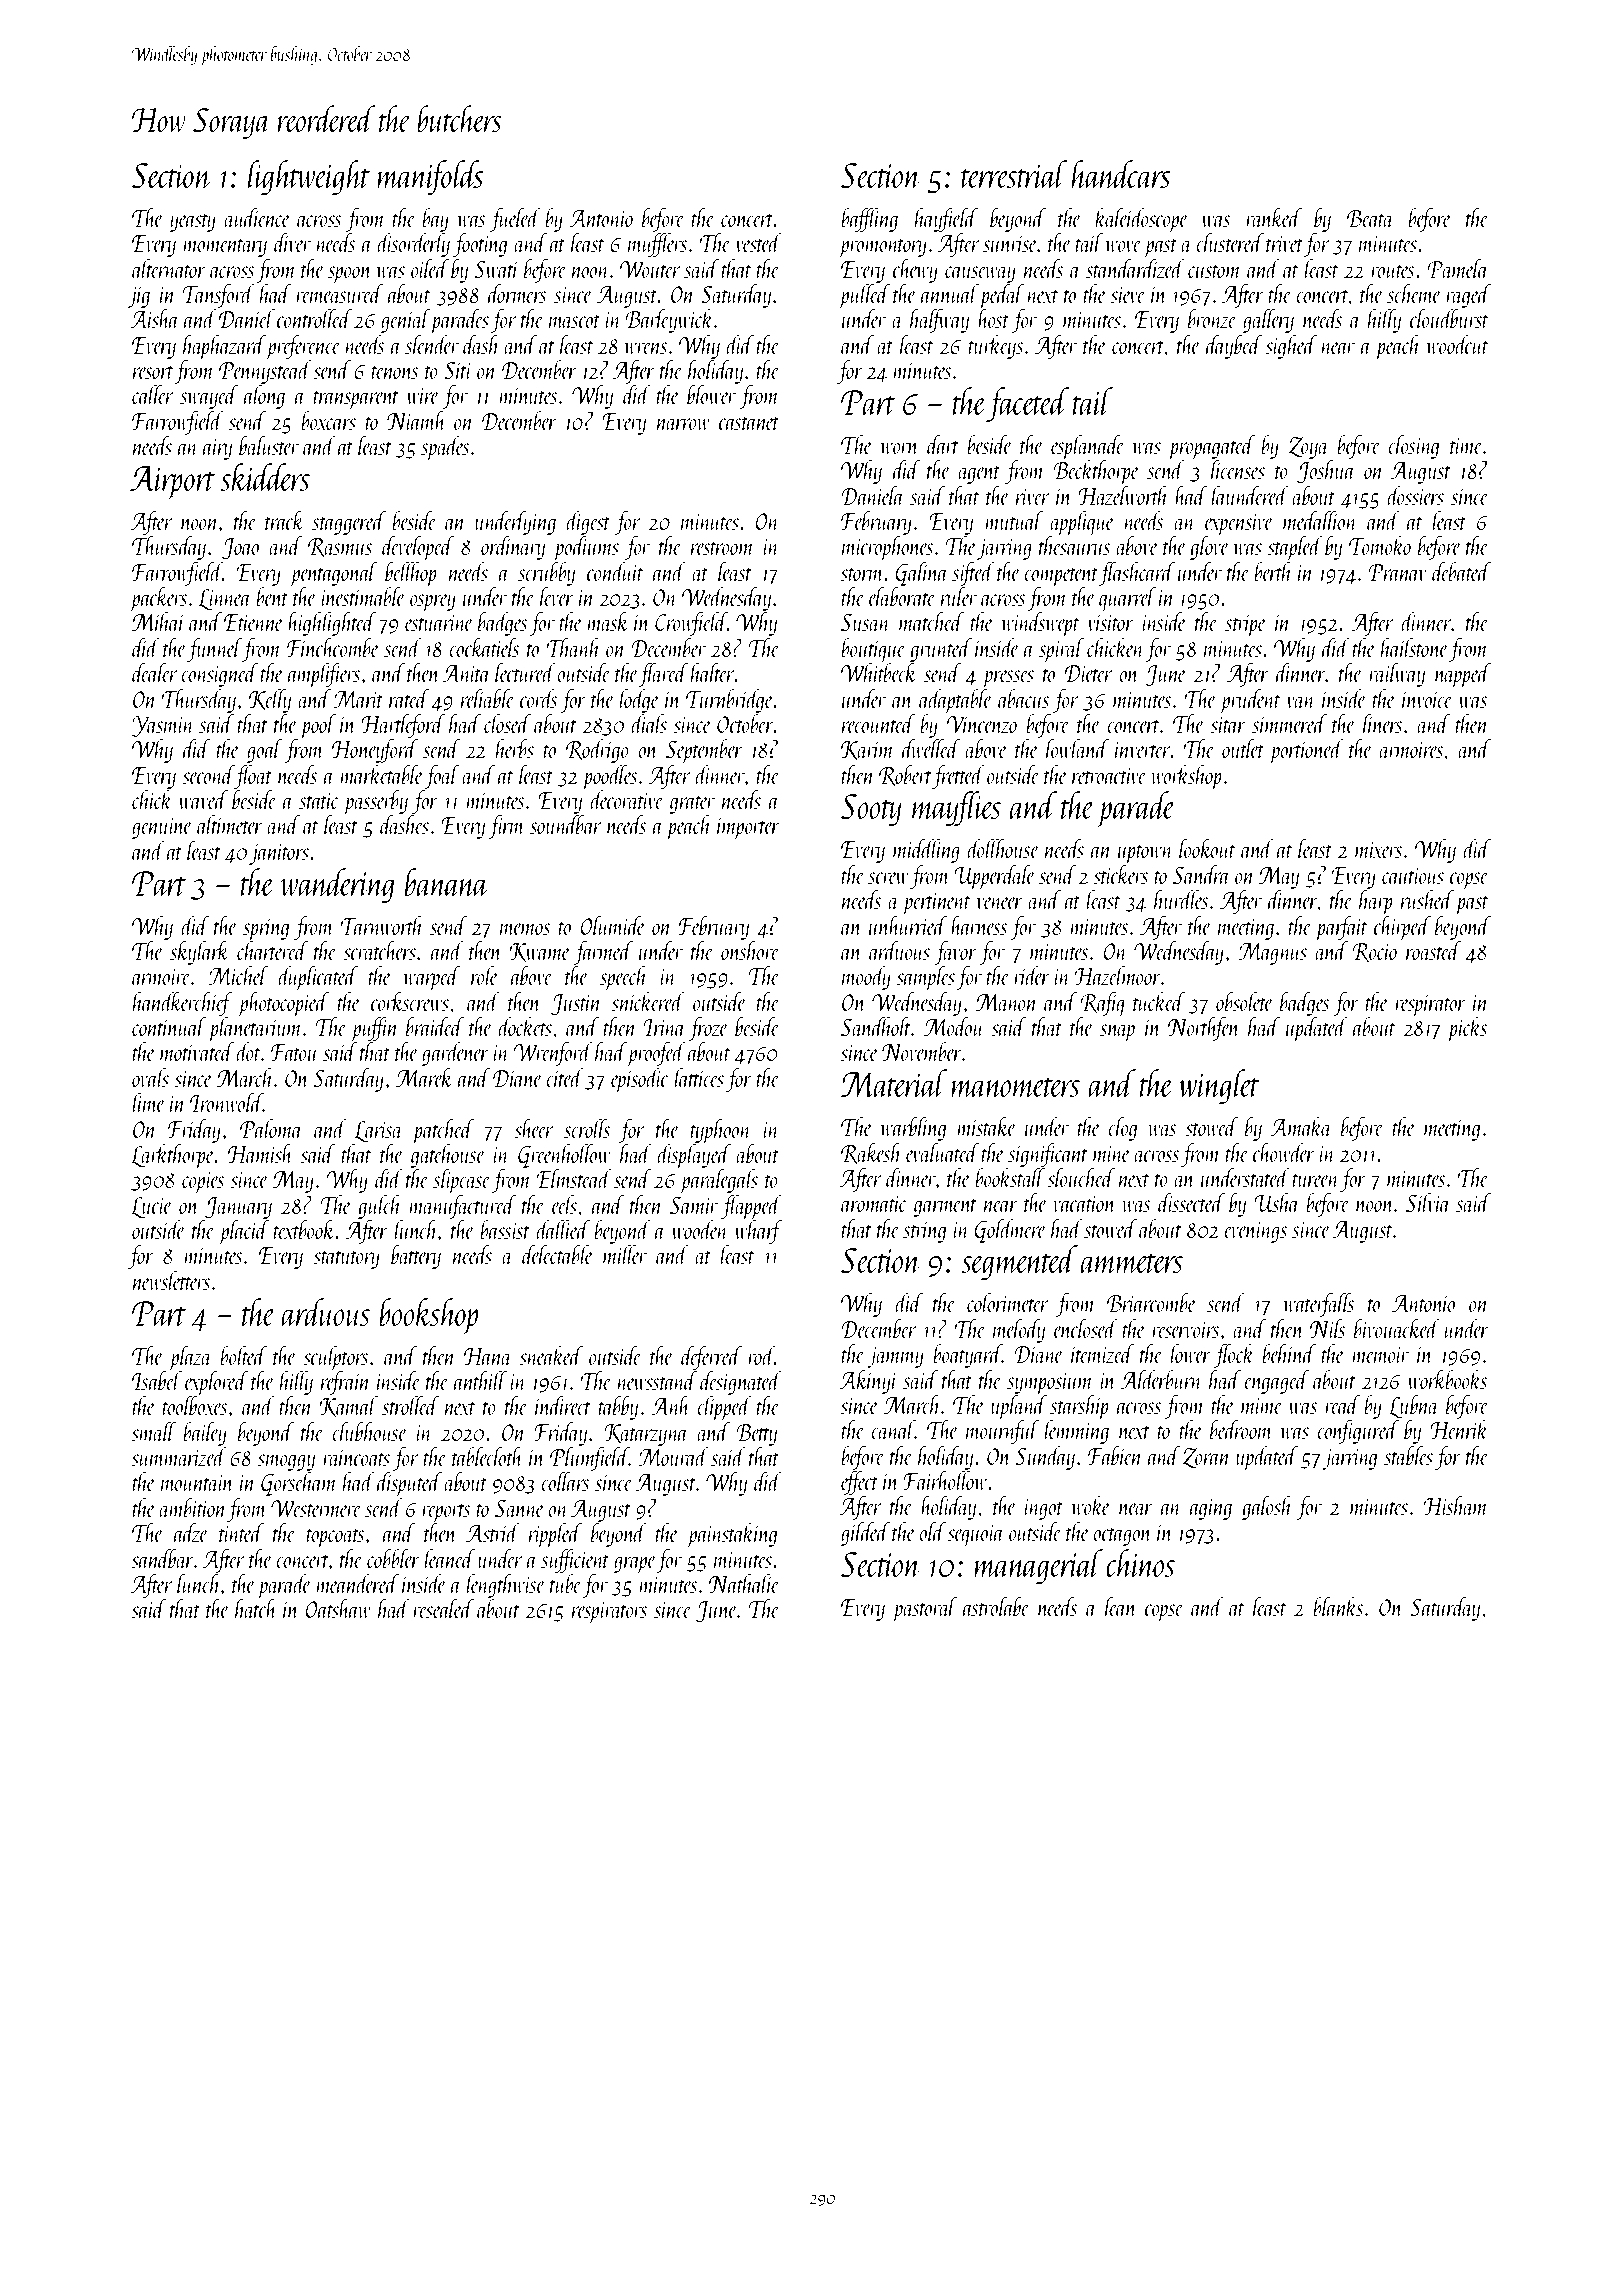  I want to click on dossiers, so click(1415, 495).
